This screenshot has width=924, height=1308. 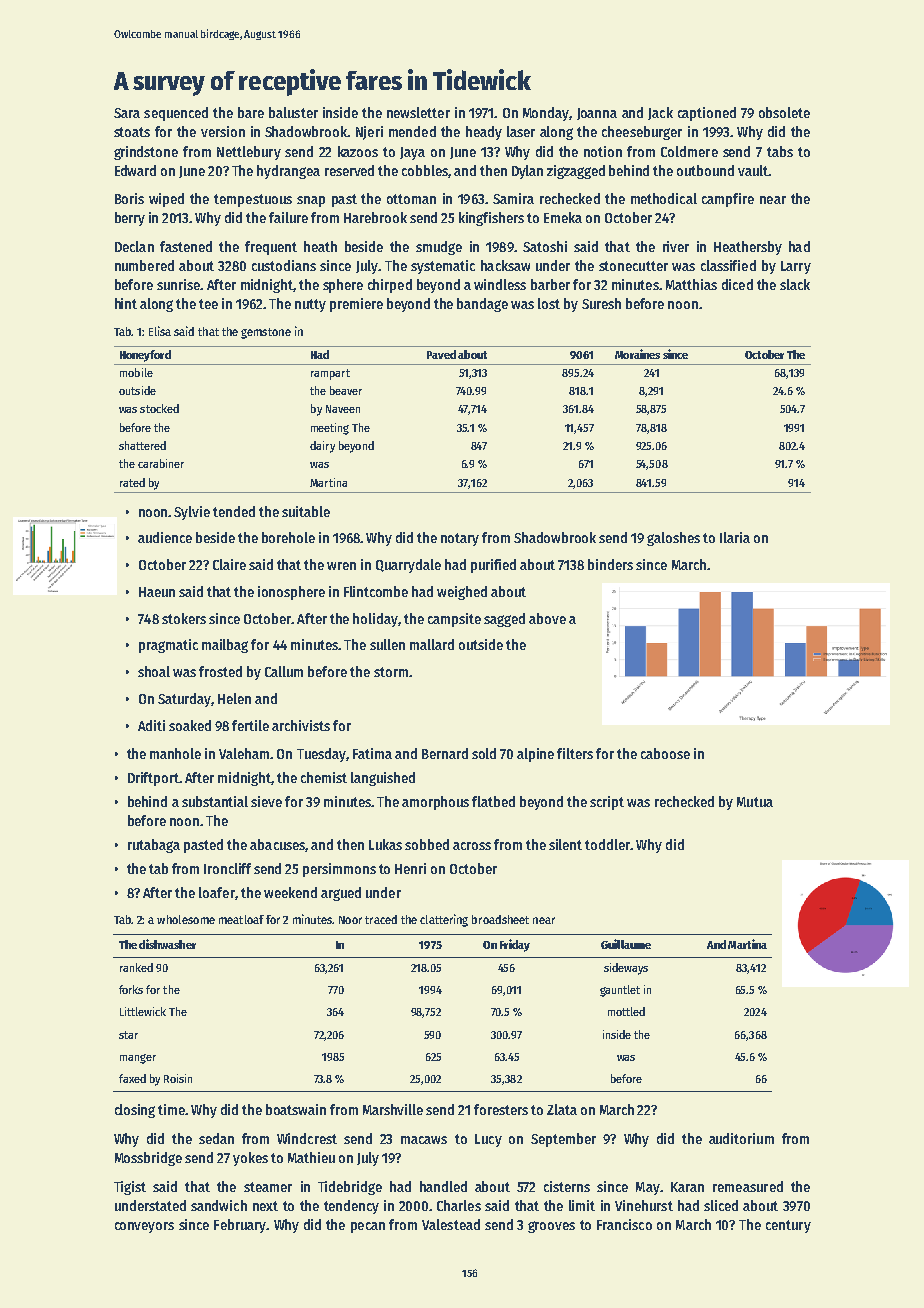 What do you see at coordinates (545, 246) in the screenshot?
I see `Satoshi` at bounding box center [545, 246].
